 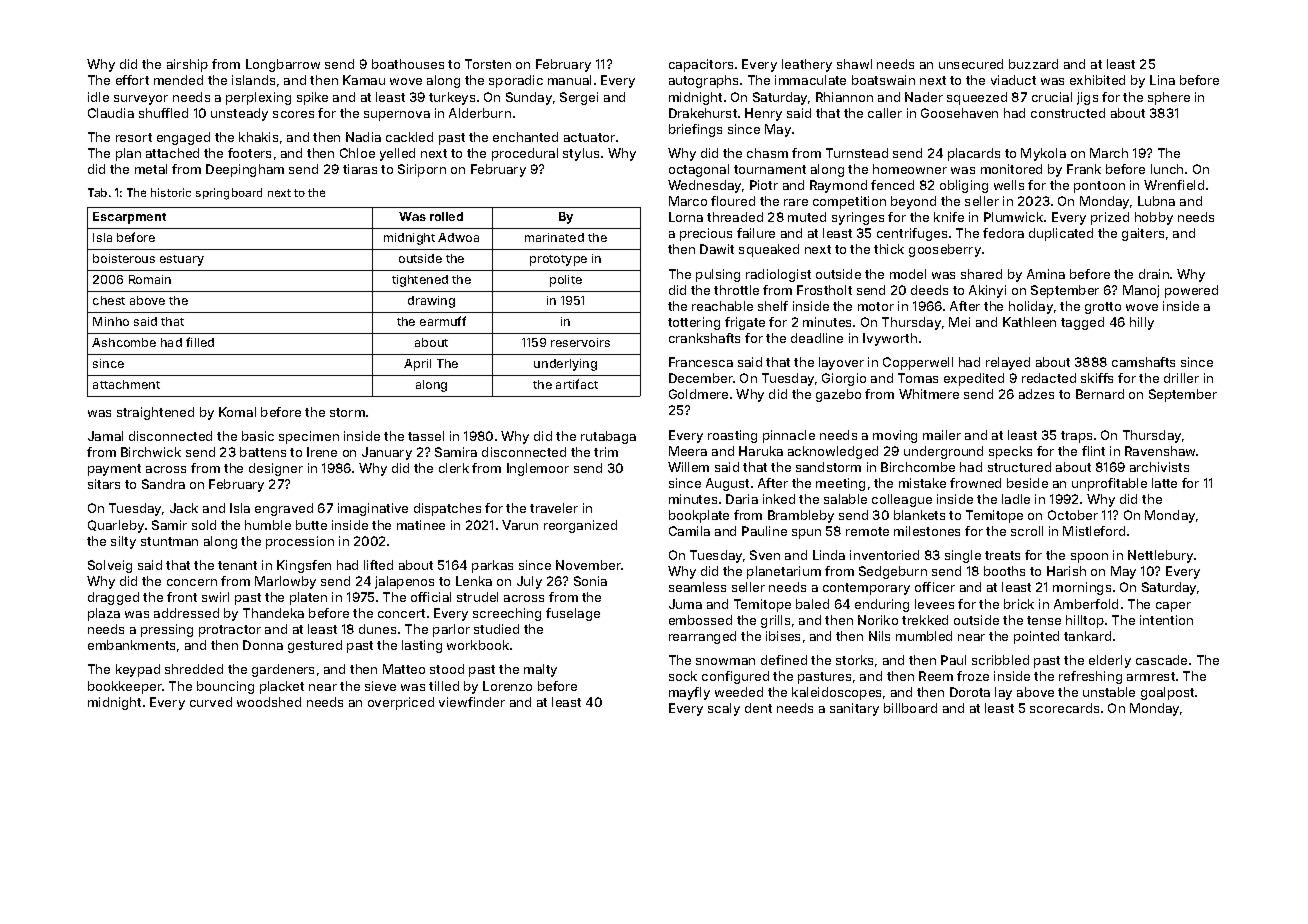 I want to click on lasting, so click(x=422, y=646).
